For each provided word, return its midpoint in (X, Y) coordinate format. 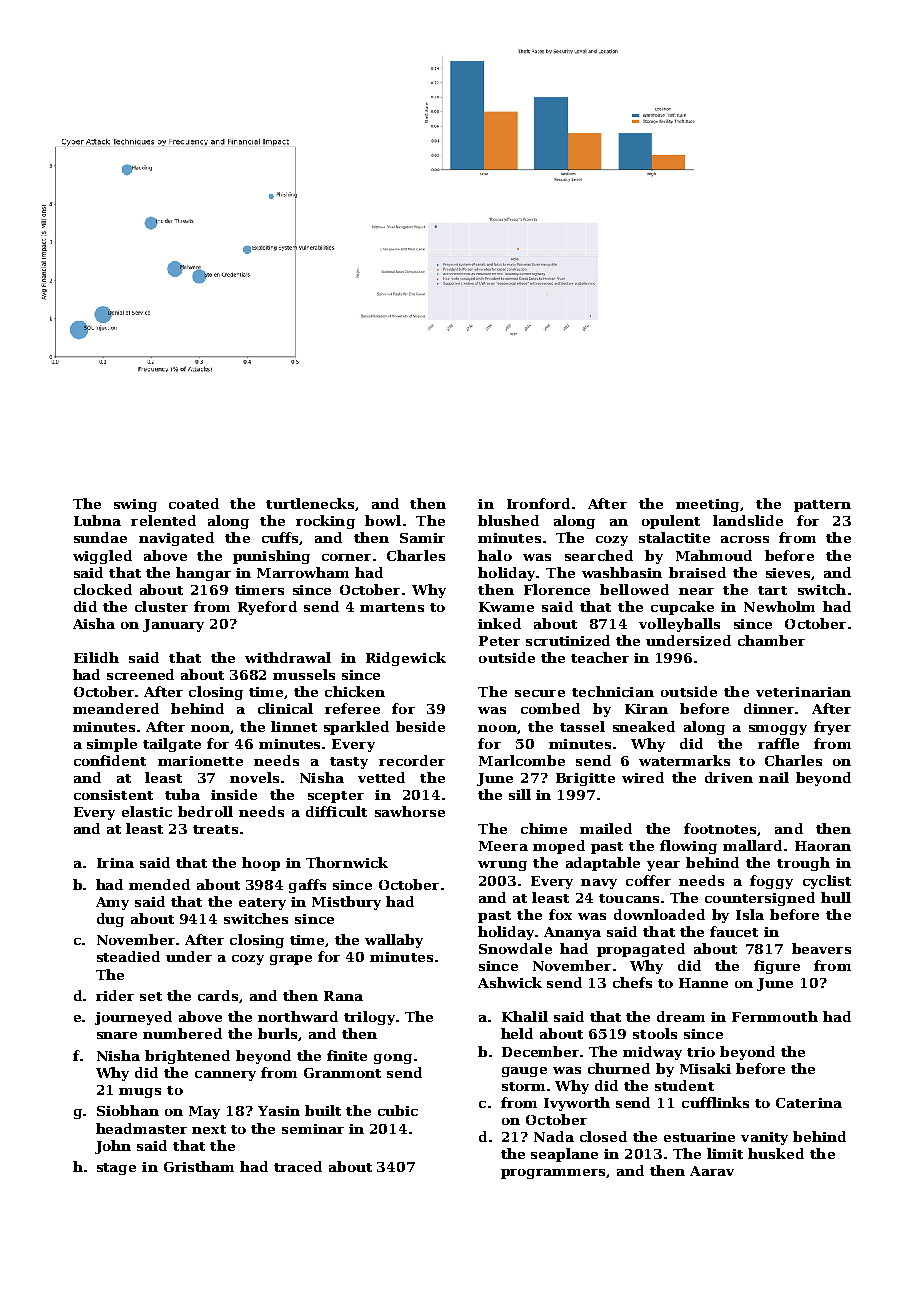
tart (772, 590)
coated (194, 503)
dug (110, 920)
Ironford (538, 503)
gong (393, 1059)
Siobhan (128, 1110)
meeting (707, 505)
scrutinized (568, 640)
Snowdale (515, 948)
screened (140, 674)
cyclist (827, 882)
